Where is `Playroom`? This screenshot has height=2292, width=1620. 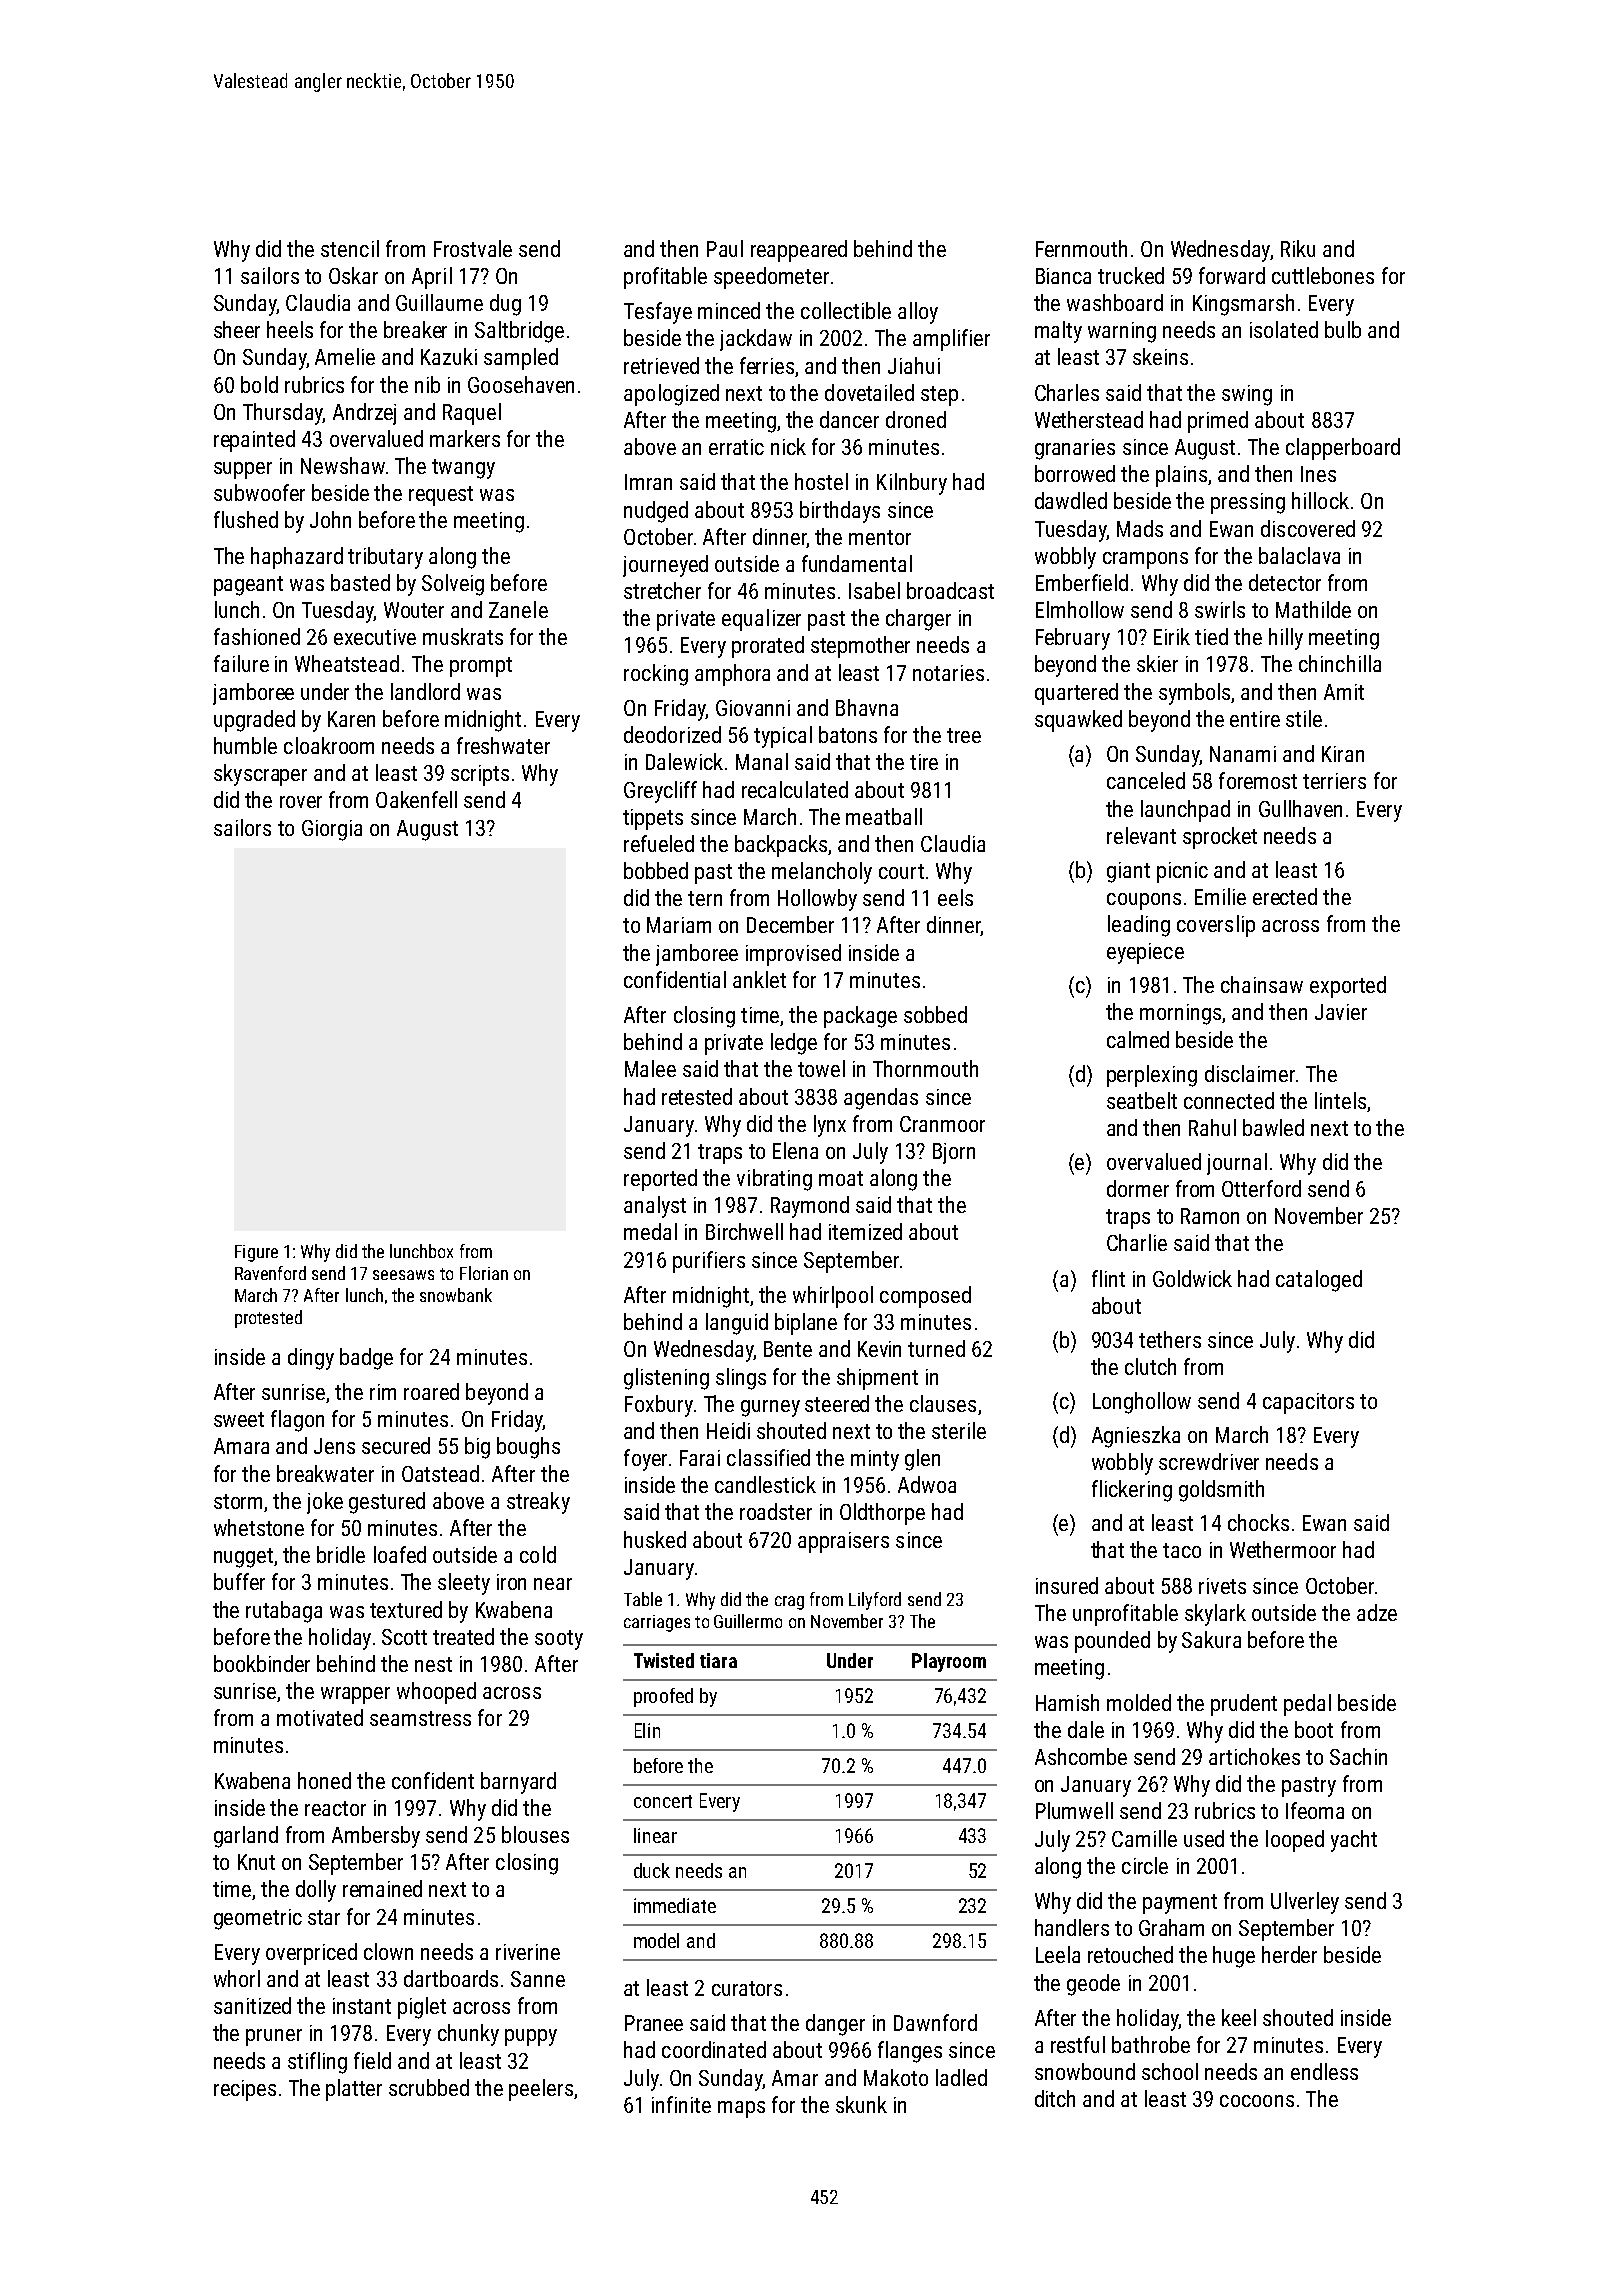 Playroom is located at coordinates (949, 1662).
